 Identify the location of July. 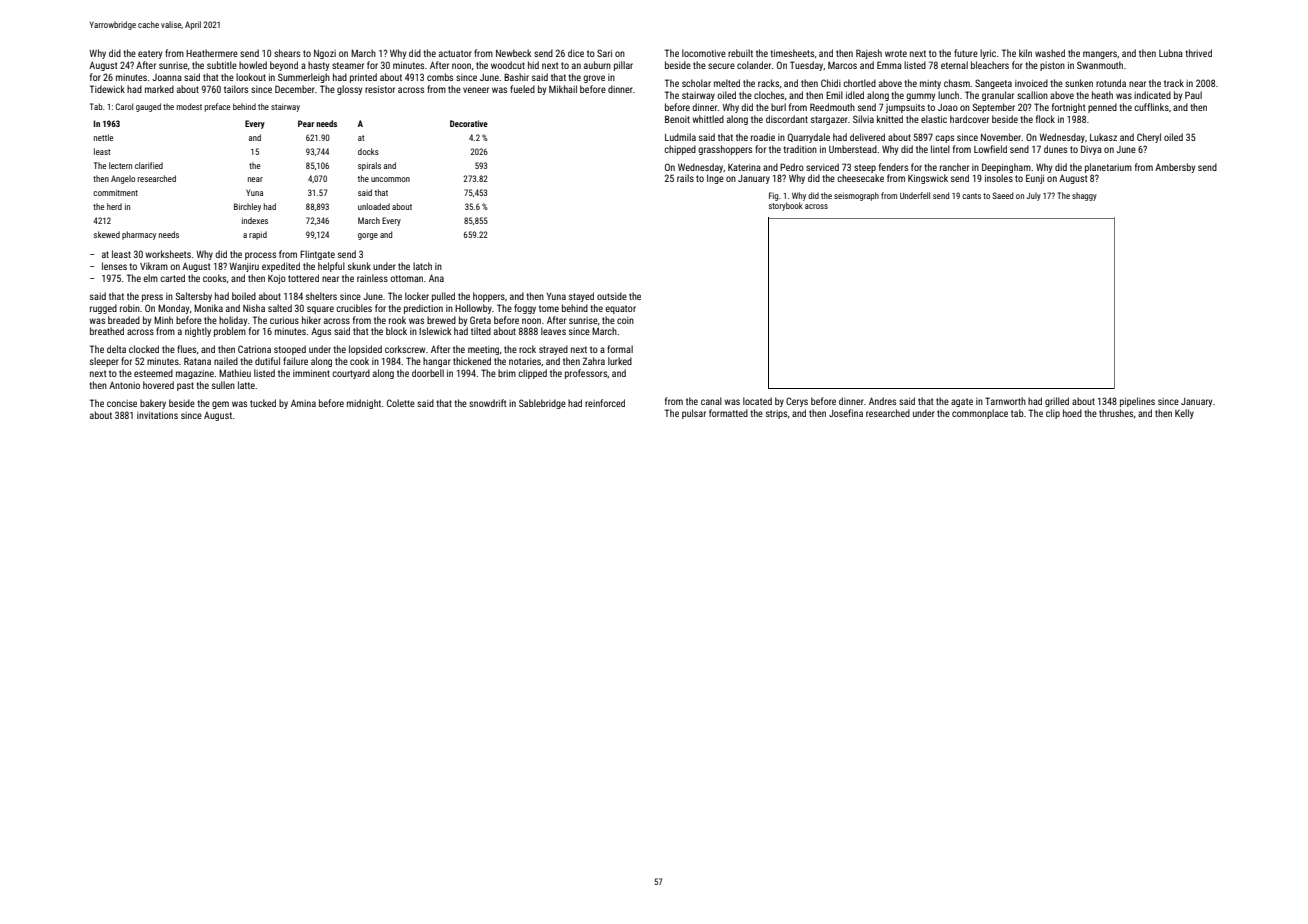
(1033, 196).
